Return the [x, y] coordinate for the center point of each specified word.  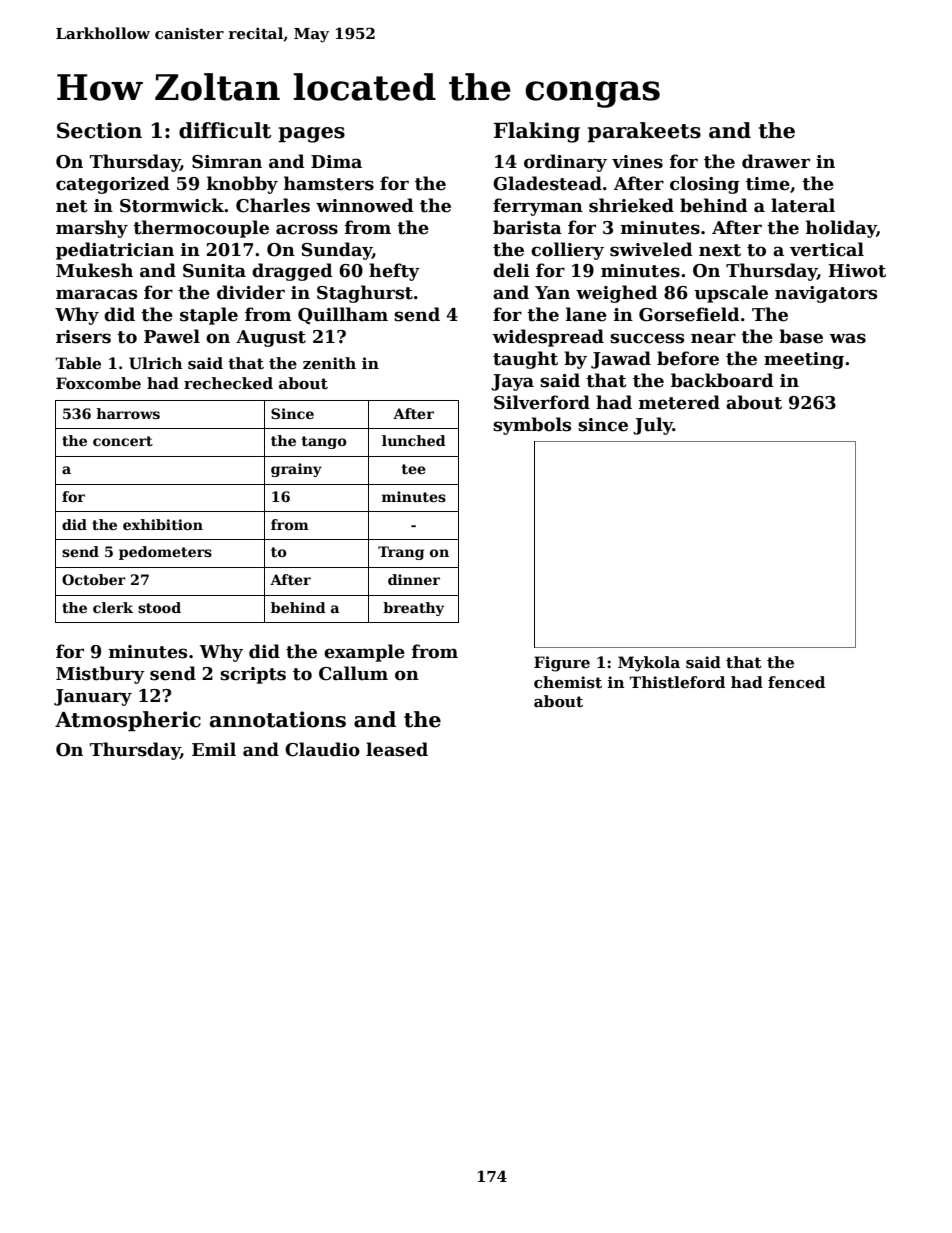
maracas [96, 294]
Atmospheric [128, 721]
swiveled [651, 249]
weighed [617, 294]
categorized [113, 185]
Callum [353, 673]
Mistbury [100, 675]
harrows [128, 413]
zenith [329, 363]
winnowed [365, 205]
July [653, 426]
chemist [568, 682]
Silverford [542, 402]
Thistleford [677, 682]
